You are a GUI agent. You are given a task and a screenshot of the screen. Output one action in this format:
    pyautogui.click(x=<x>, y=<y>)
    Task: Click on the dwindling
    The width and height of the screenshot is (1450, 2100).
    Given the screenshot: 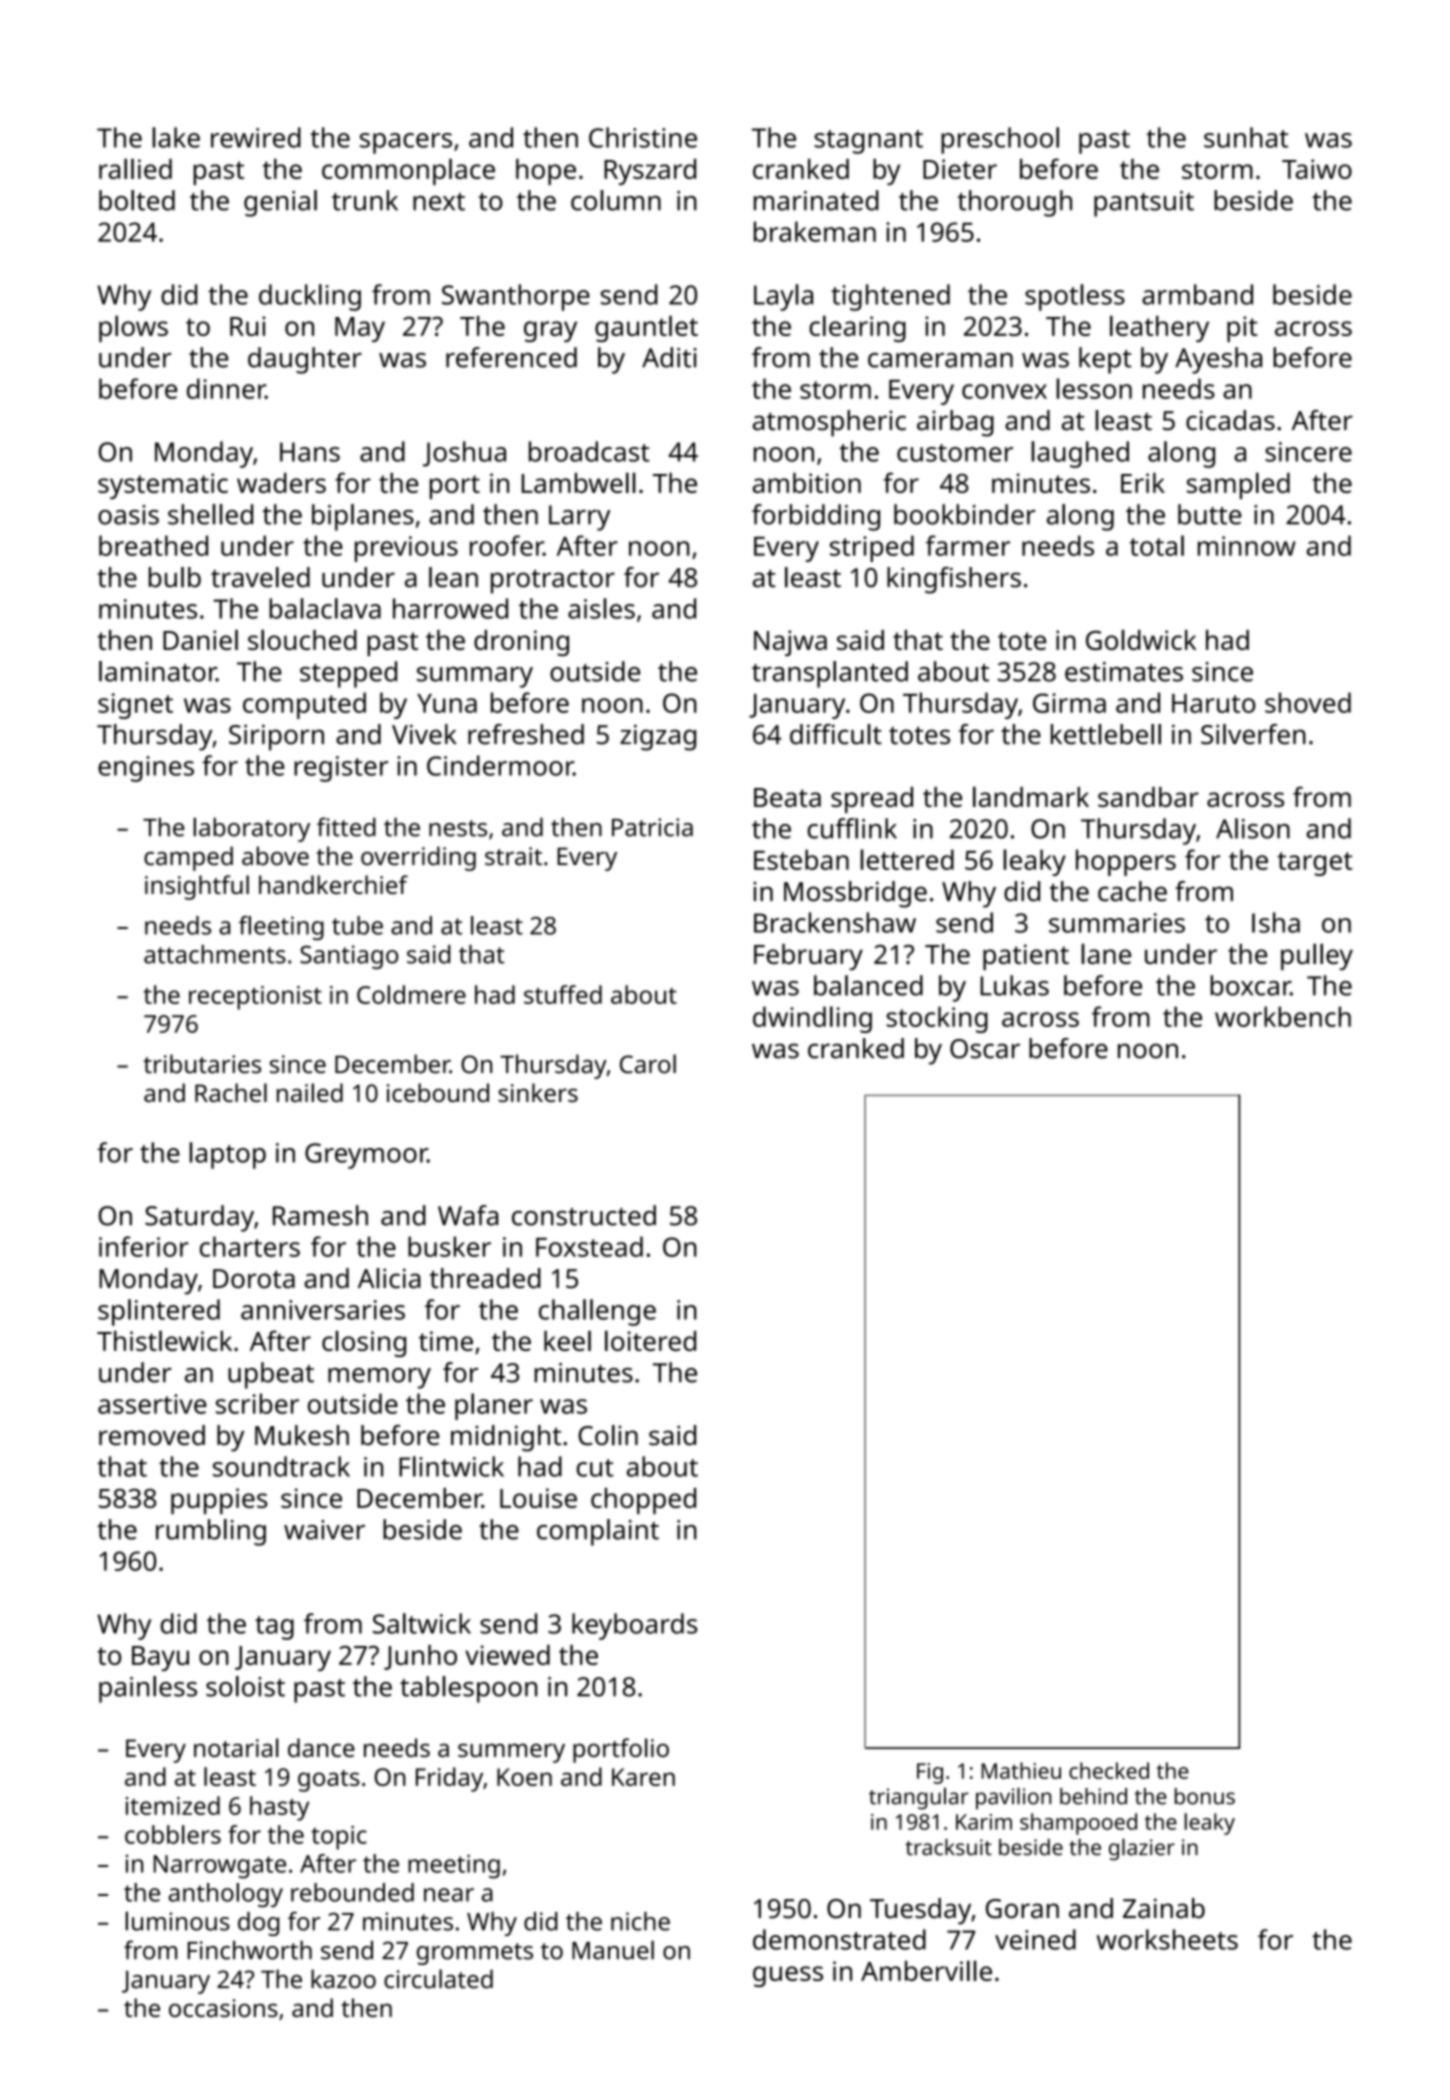 What is the action you would take?
    pyautogui.click(x=812, y=1019)
